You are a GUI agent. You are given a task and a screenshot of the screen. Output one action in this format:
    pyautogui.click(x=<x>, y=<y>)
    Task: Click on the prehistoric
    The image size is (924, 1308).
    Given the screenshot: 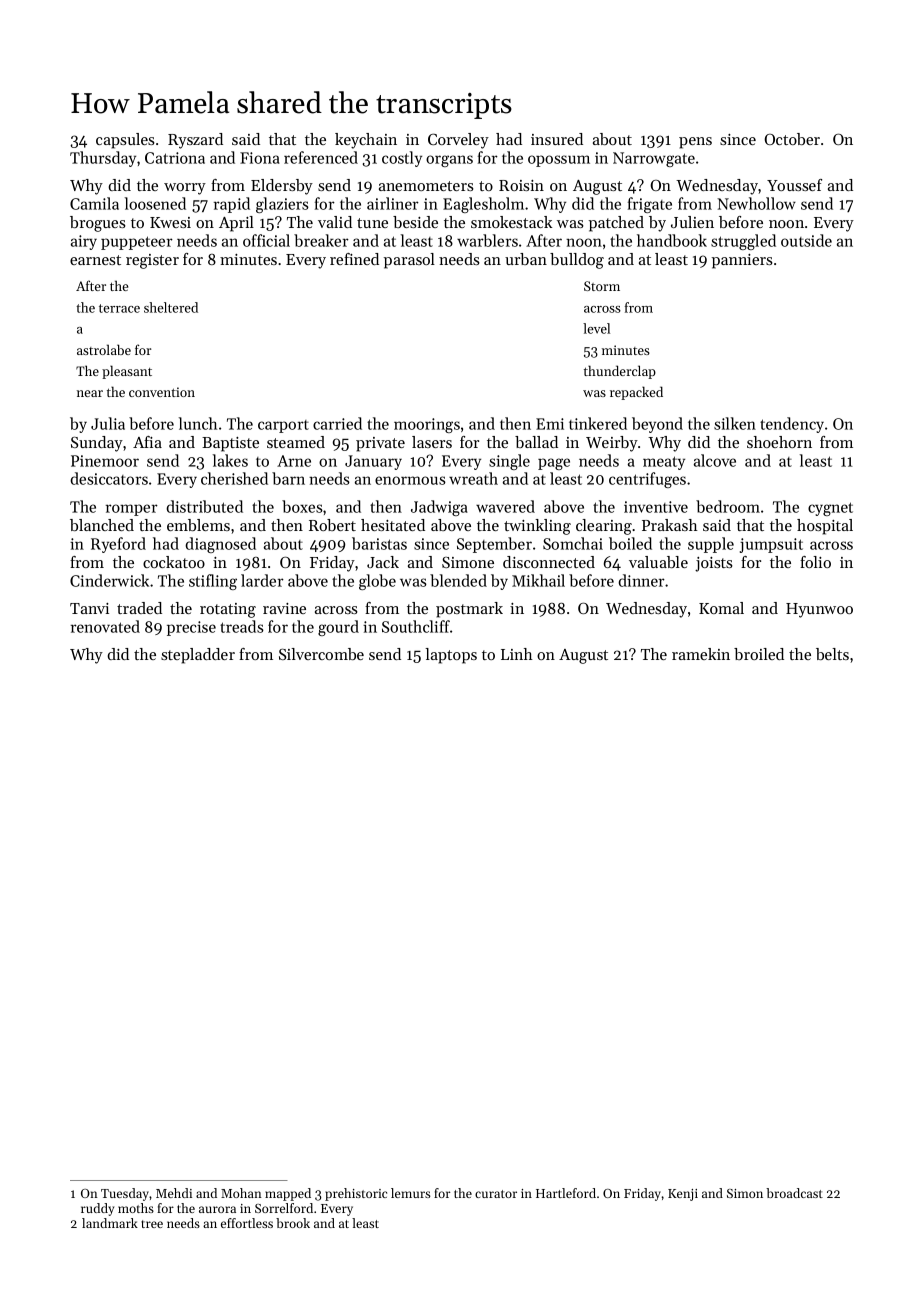 What is the action you would take?
    pyautogui.click(x=356, y=1194)
